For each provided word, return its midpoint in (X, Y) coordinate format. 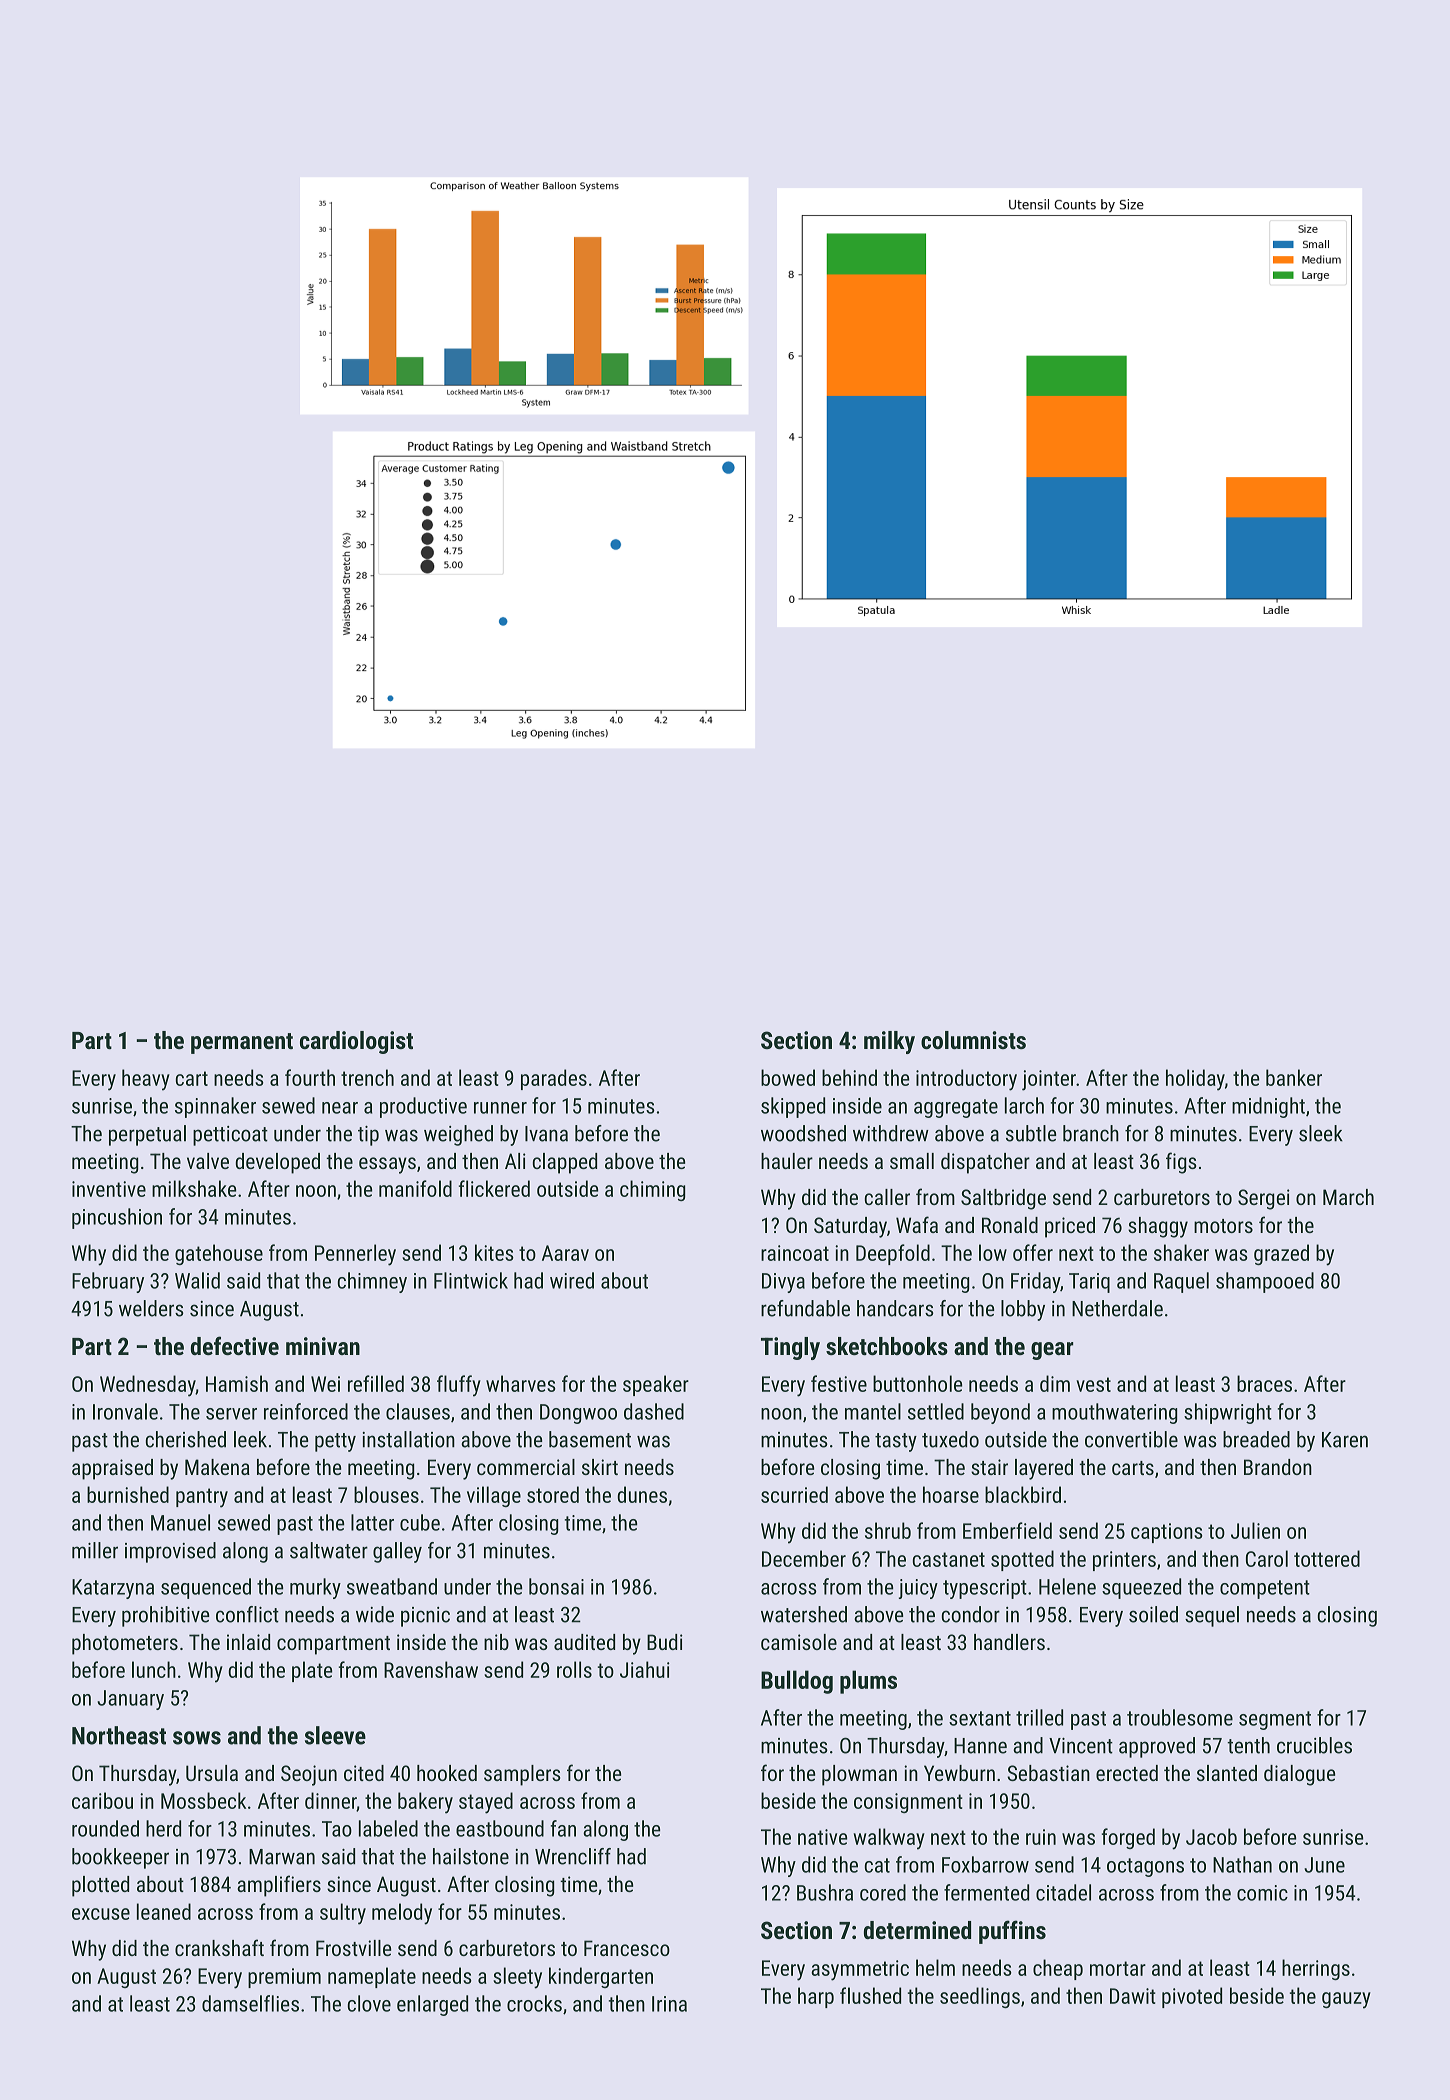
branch (1091, 1133)
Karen (1345, 1440)
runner (500, 1108)
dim (1055, 1383)
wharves (521, 1383)
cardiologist (356, 1042)
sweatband (392, 1586)
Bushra (825, 1892)
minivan (323, 1346)
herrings (1316, 1969)
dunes (642, 1494)
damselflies (250, 2003)
